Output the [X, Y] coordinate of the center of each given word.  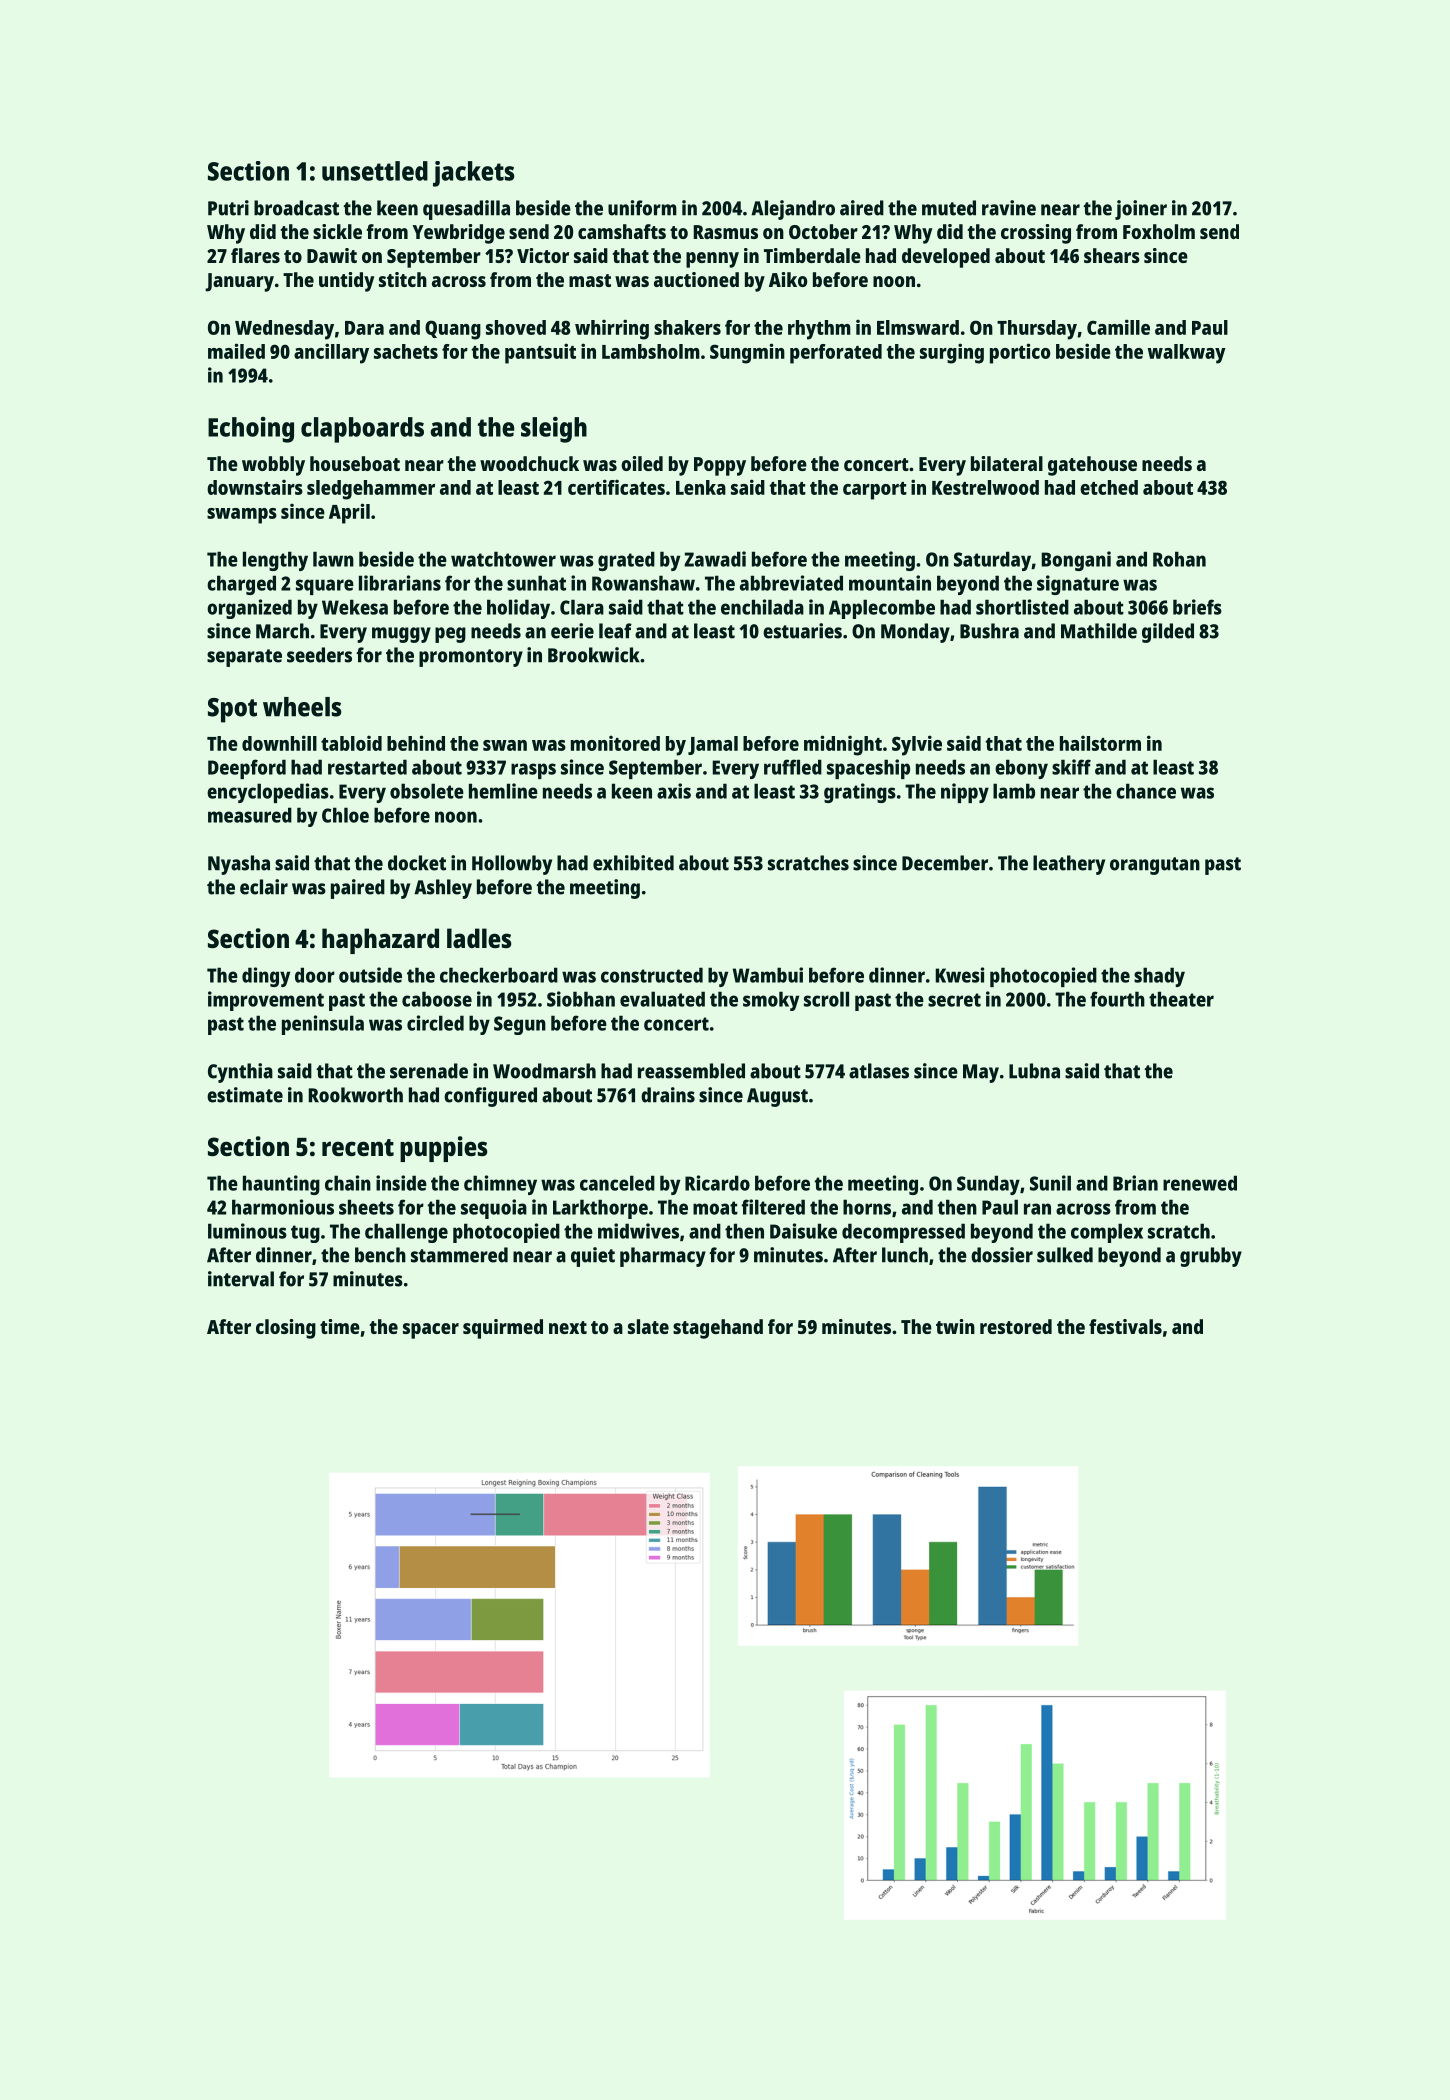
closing [286, 1329]
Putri [228, 208]
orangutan [1155, 866]
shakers [687, 327]
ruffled [793, 767]
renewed [1200, 1183]
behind [416, 743]
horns [867, 1207]
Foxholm [1159, 231]
